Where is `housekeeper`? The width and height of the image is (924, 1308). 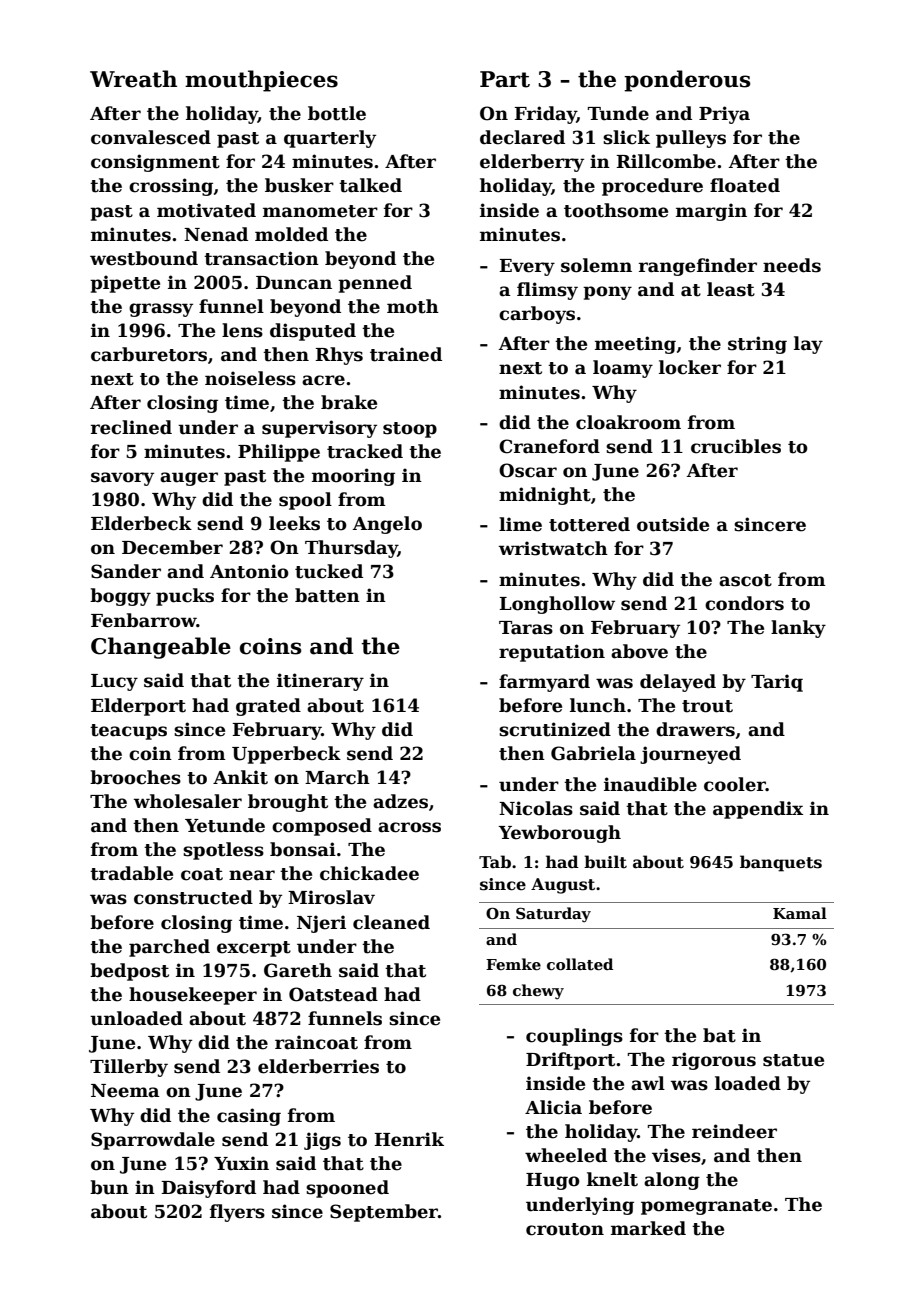
housekeeper is located at coordinates (193, 996).
